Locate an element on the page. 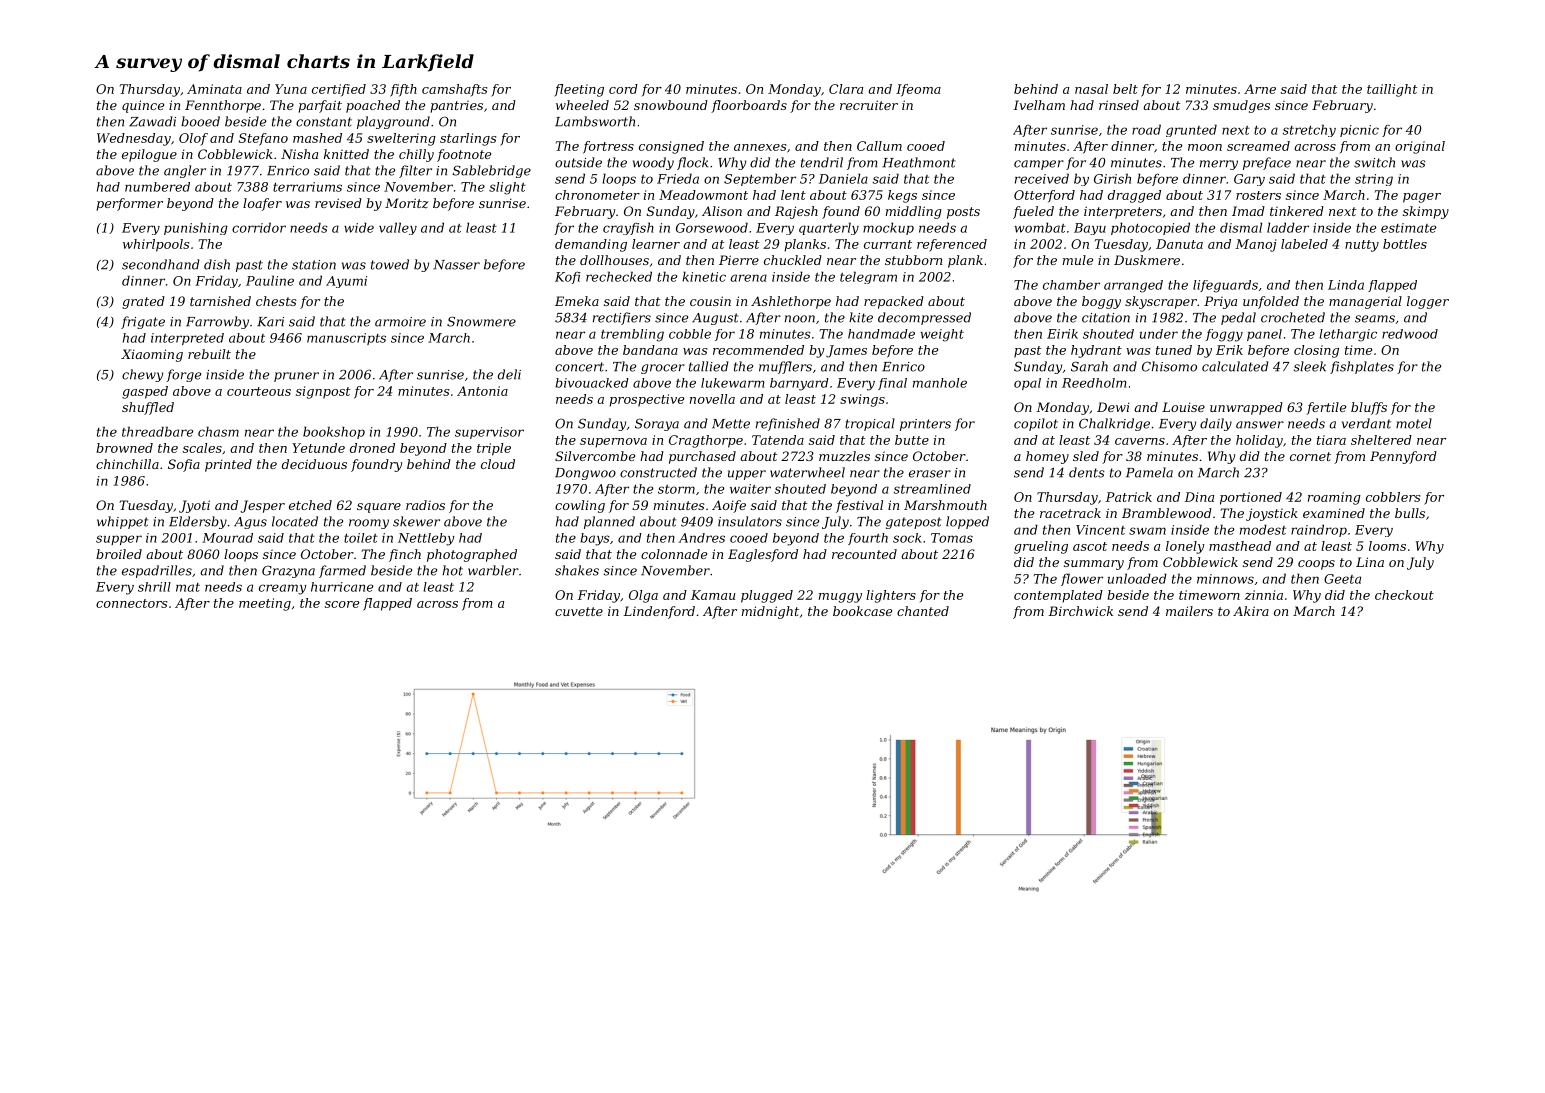 The width and height of the page is (1545, 1093). Aminata is located at coordinates (214, 89).
